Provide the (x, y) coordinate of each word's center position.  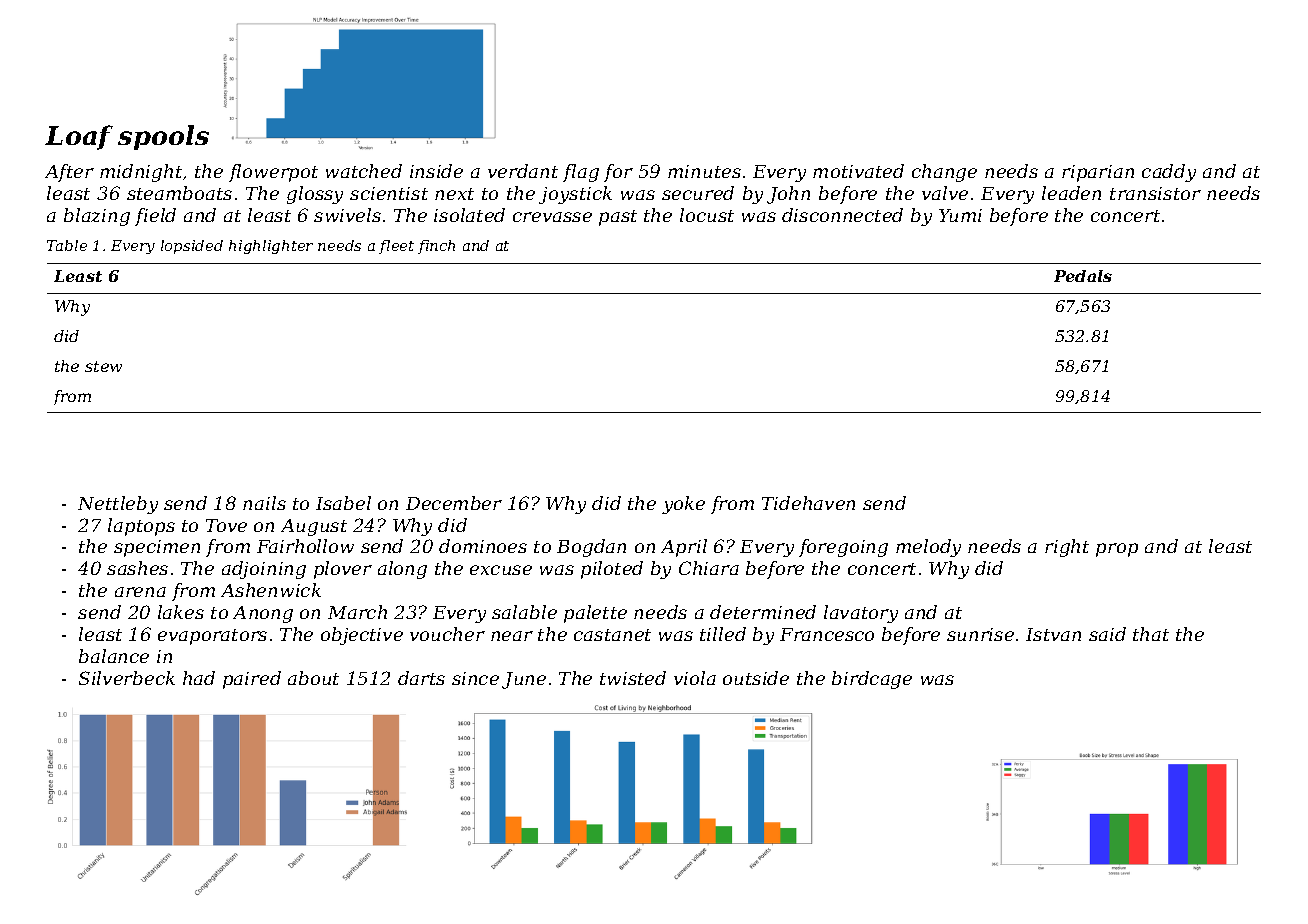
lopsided (192, 247)
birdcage (872, 680)
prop (1117, 550)
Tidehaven (808, 503)
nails (264, 503)
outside (756, 678)
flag (581, 173)
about (313, 678)
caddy (1169, 173)
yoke (683, 505)
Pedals (1083, 276)
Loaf (79, 137)
